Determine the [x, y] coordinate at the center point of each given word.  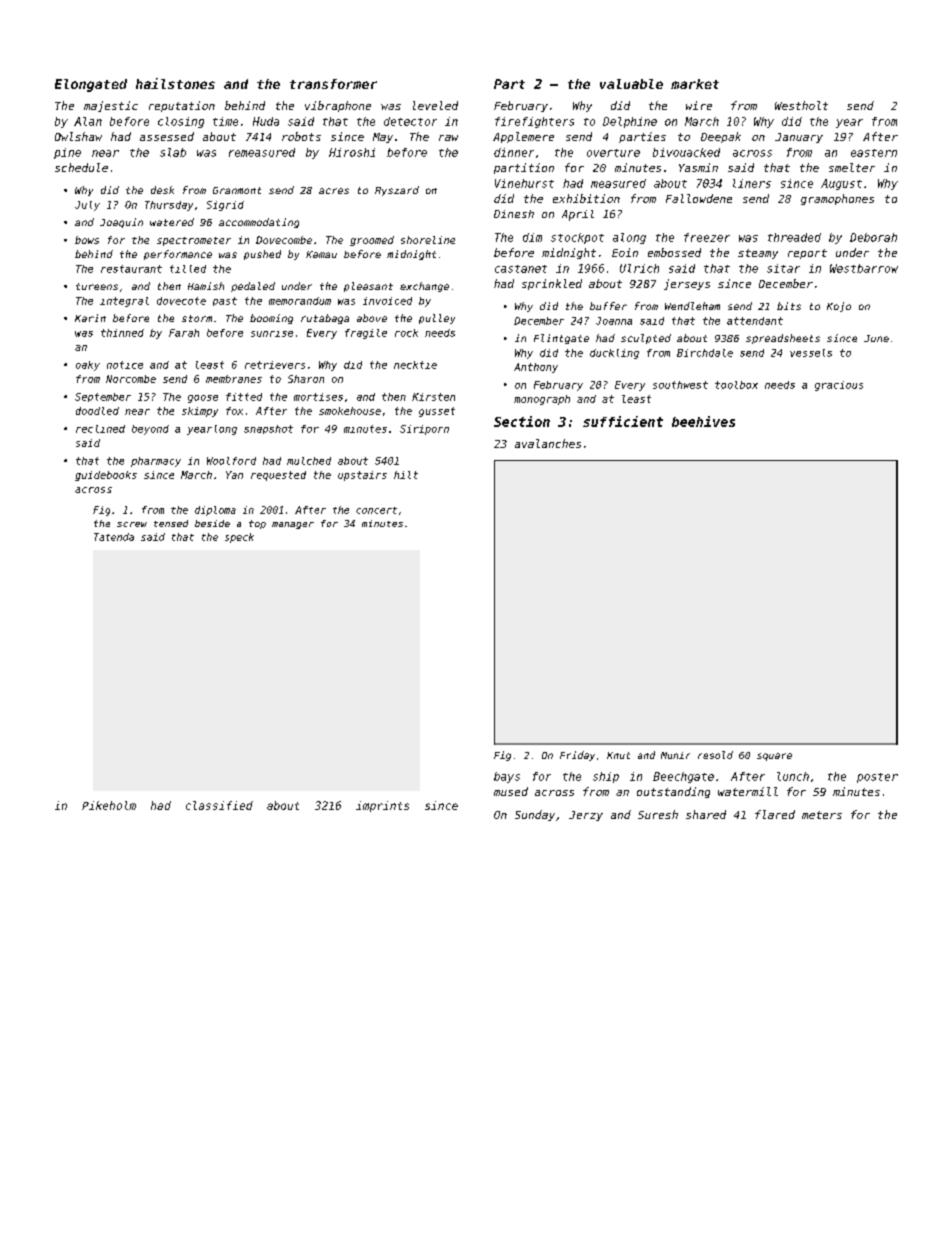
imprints [382, 806]
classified [219, 805]
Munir [675, 755]
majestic [111, 106]
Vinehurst [524, 183]
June [876, 338]
